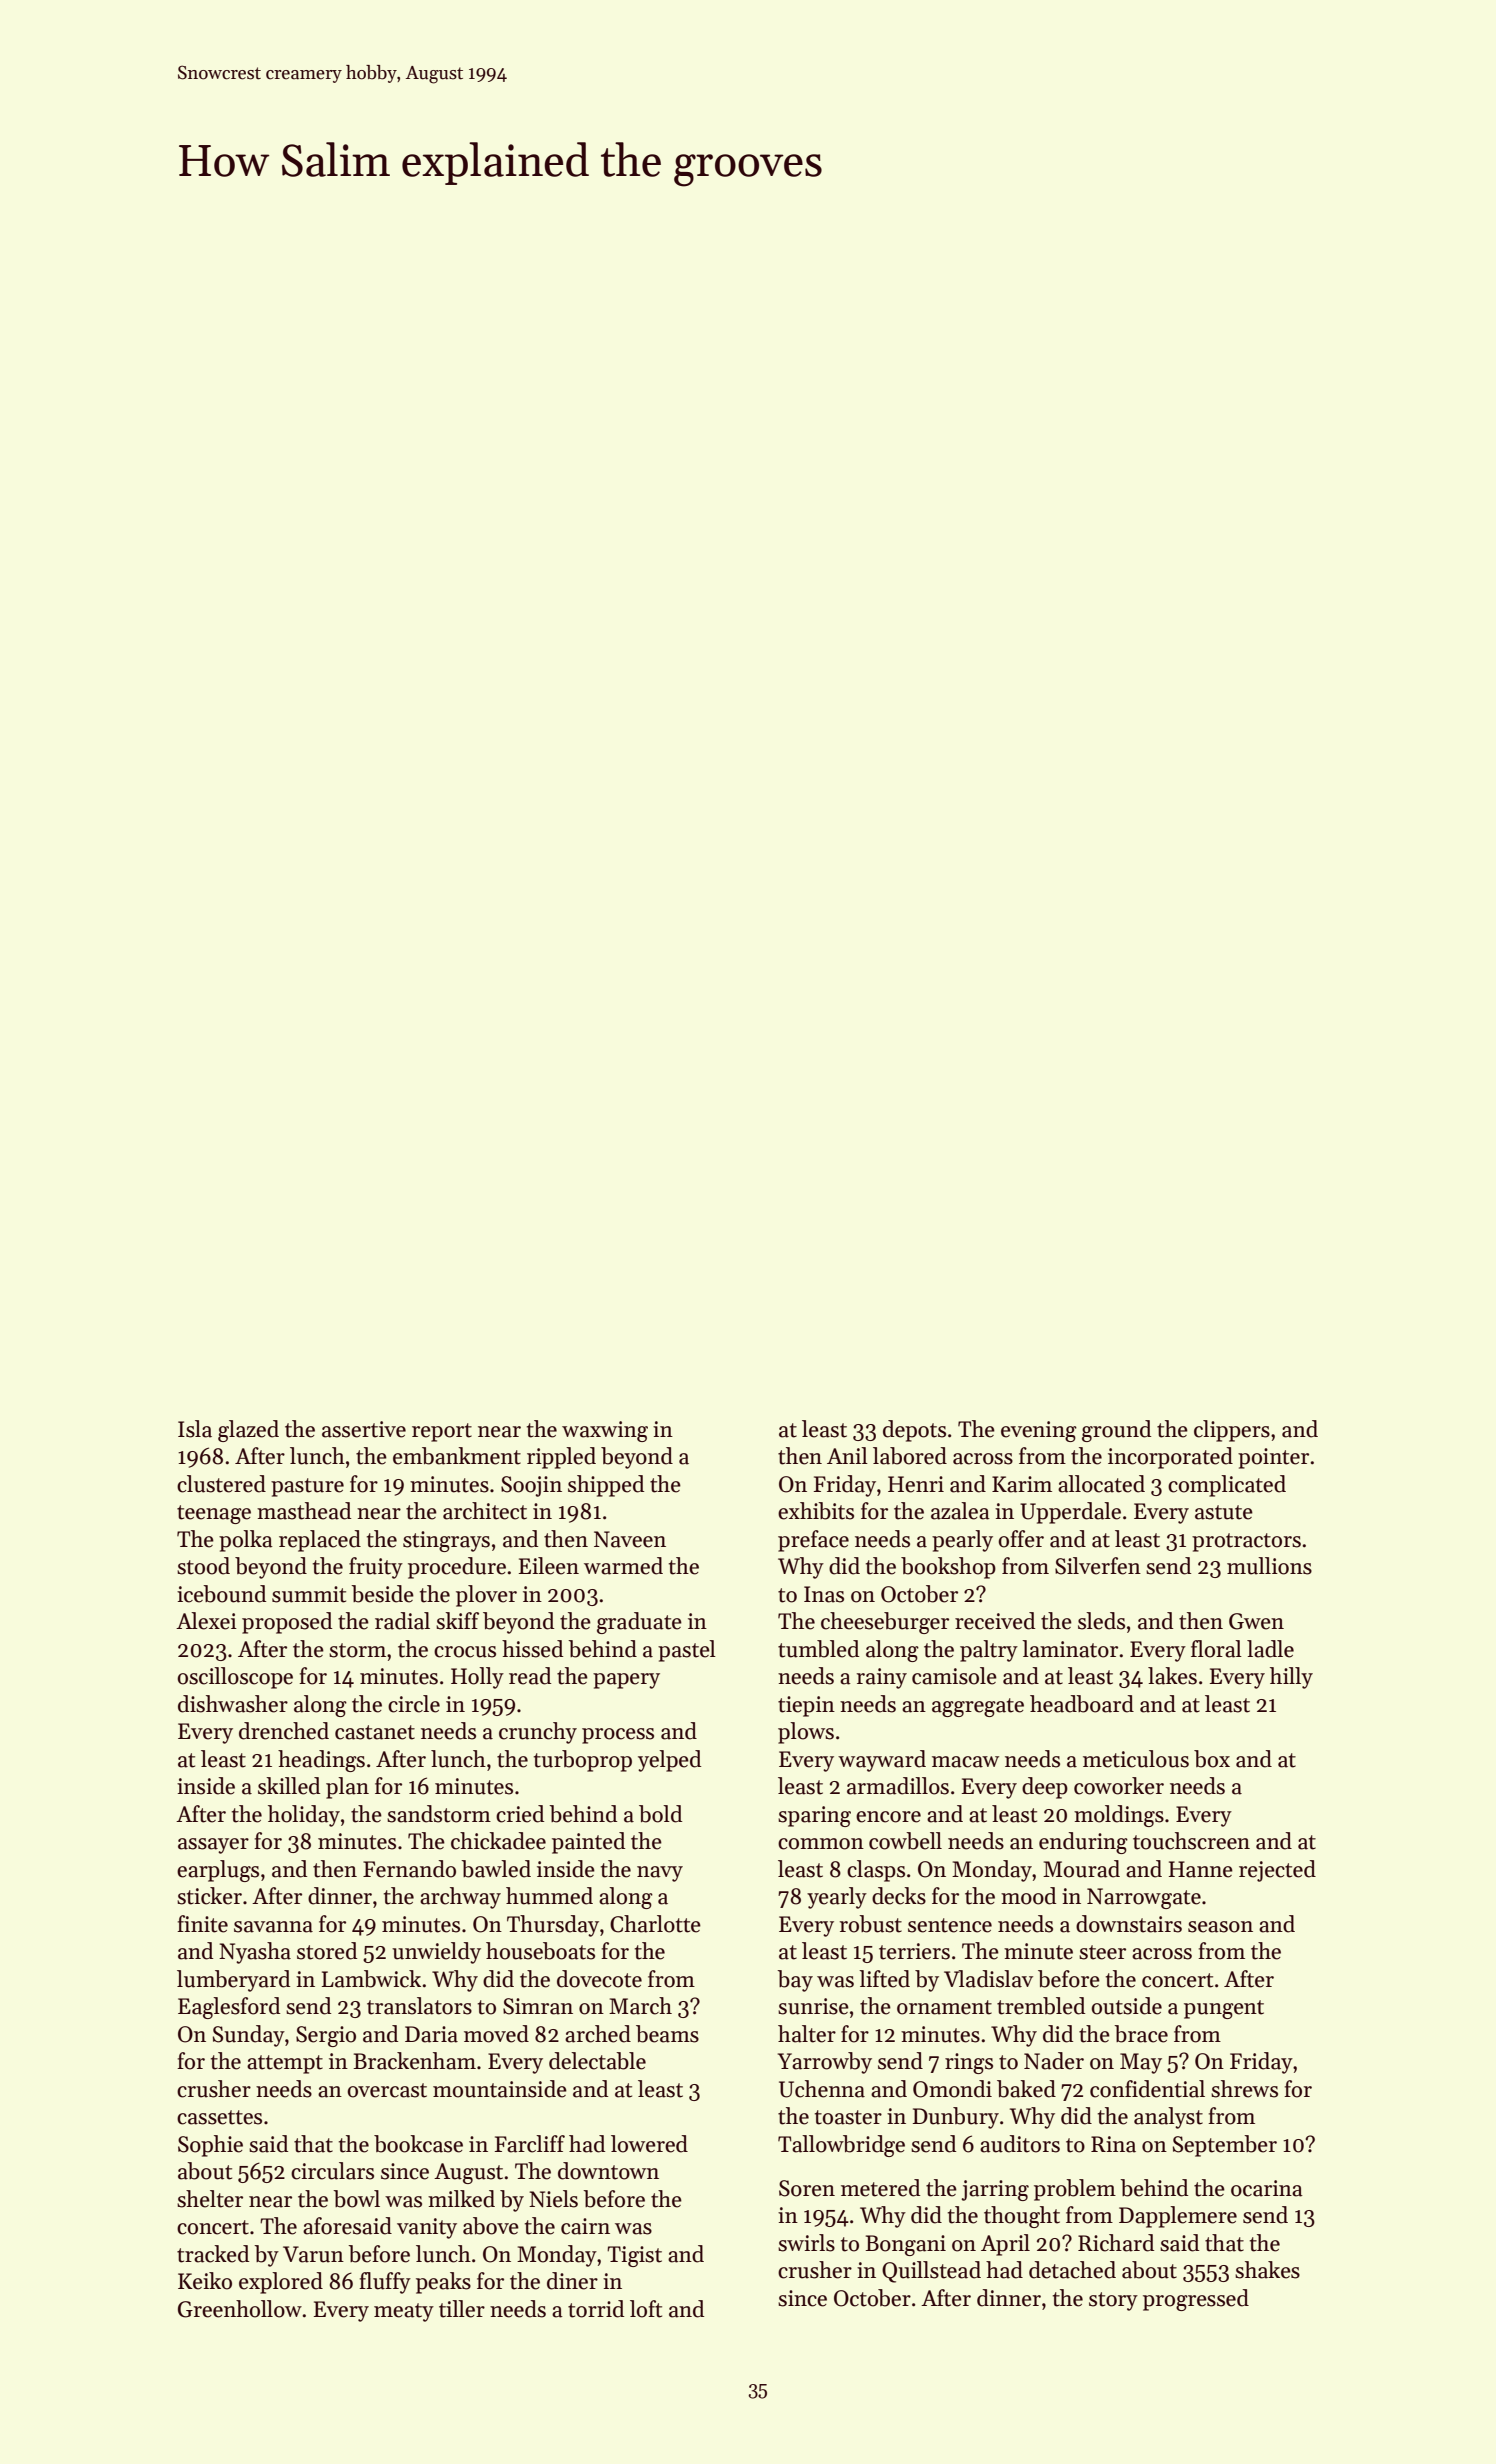 The height and width of the page is (2464, 1496). I want to click on Yarrowby, so click(825, 2063).
